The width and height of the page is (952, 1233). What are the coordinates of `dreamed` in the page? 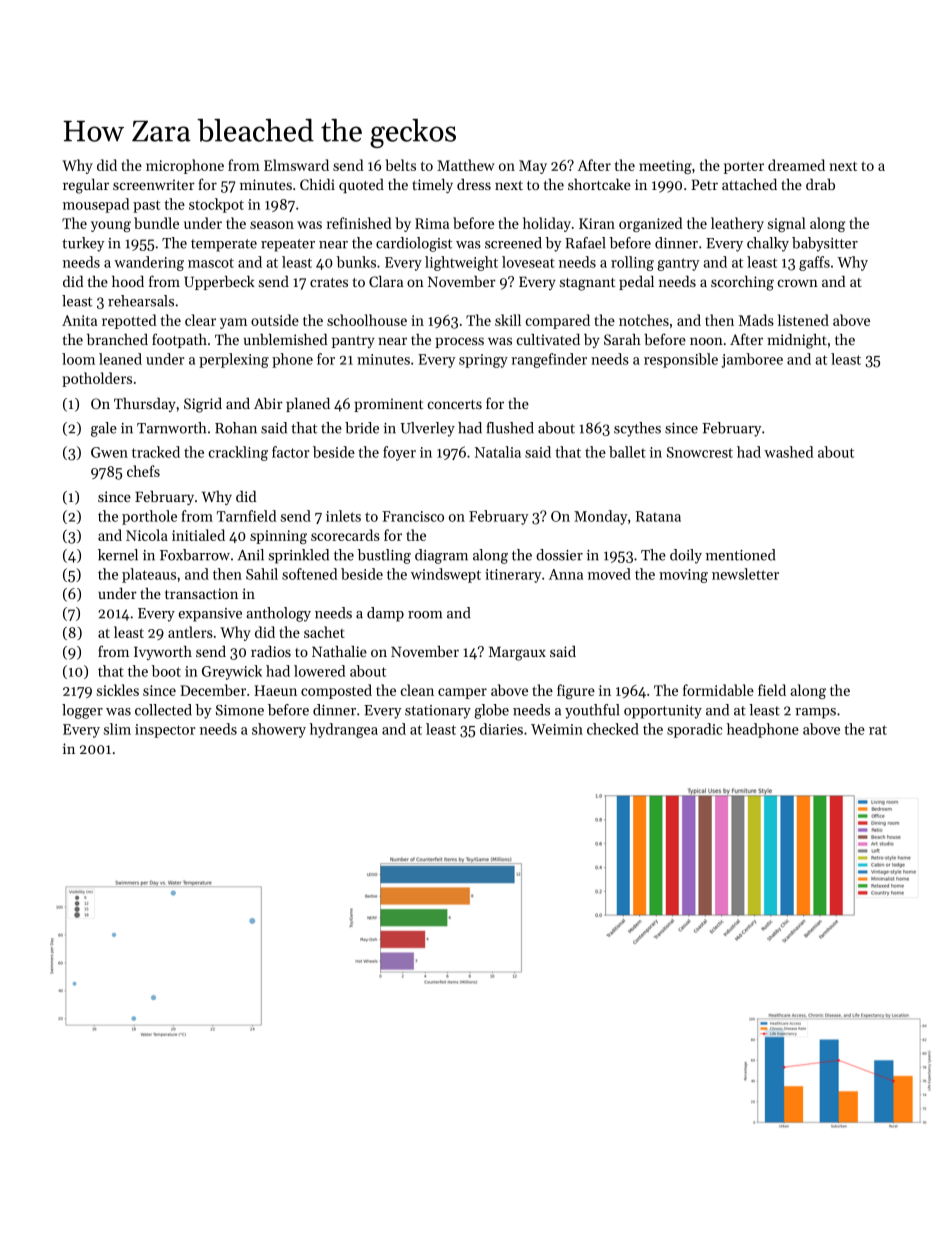 It's located at (796, 165).
